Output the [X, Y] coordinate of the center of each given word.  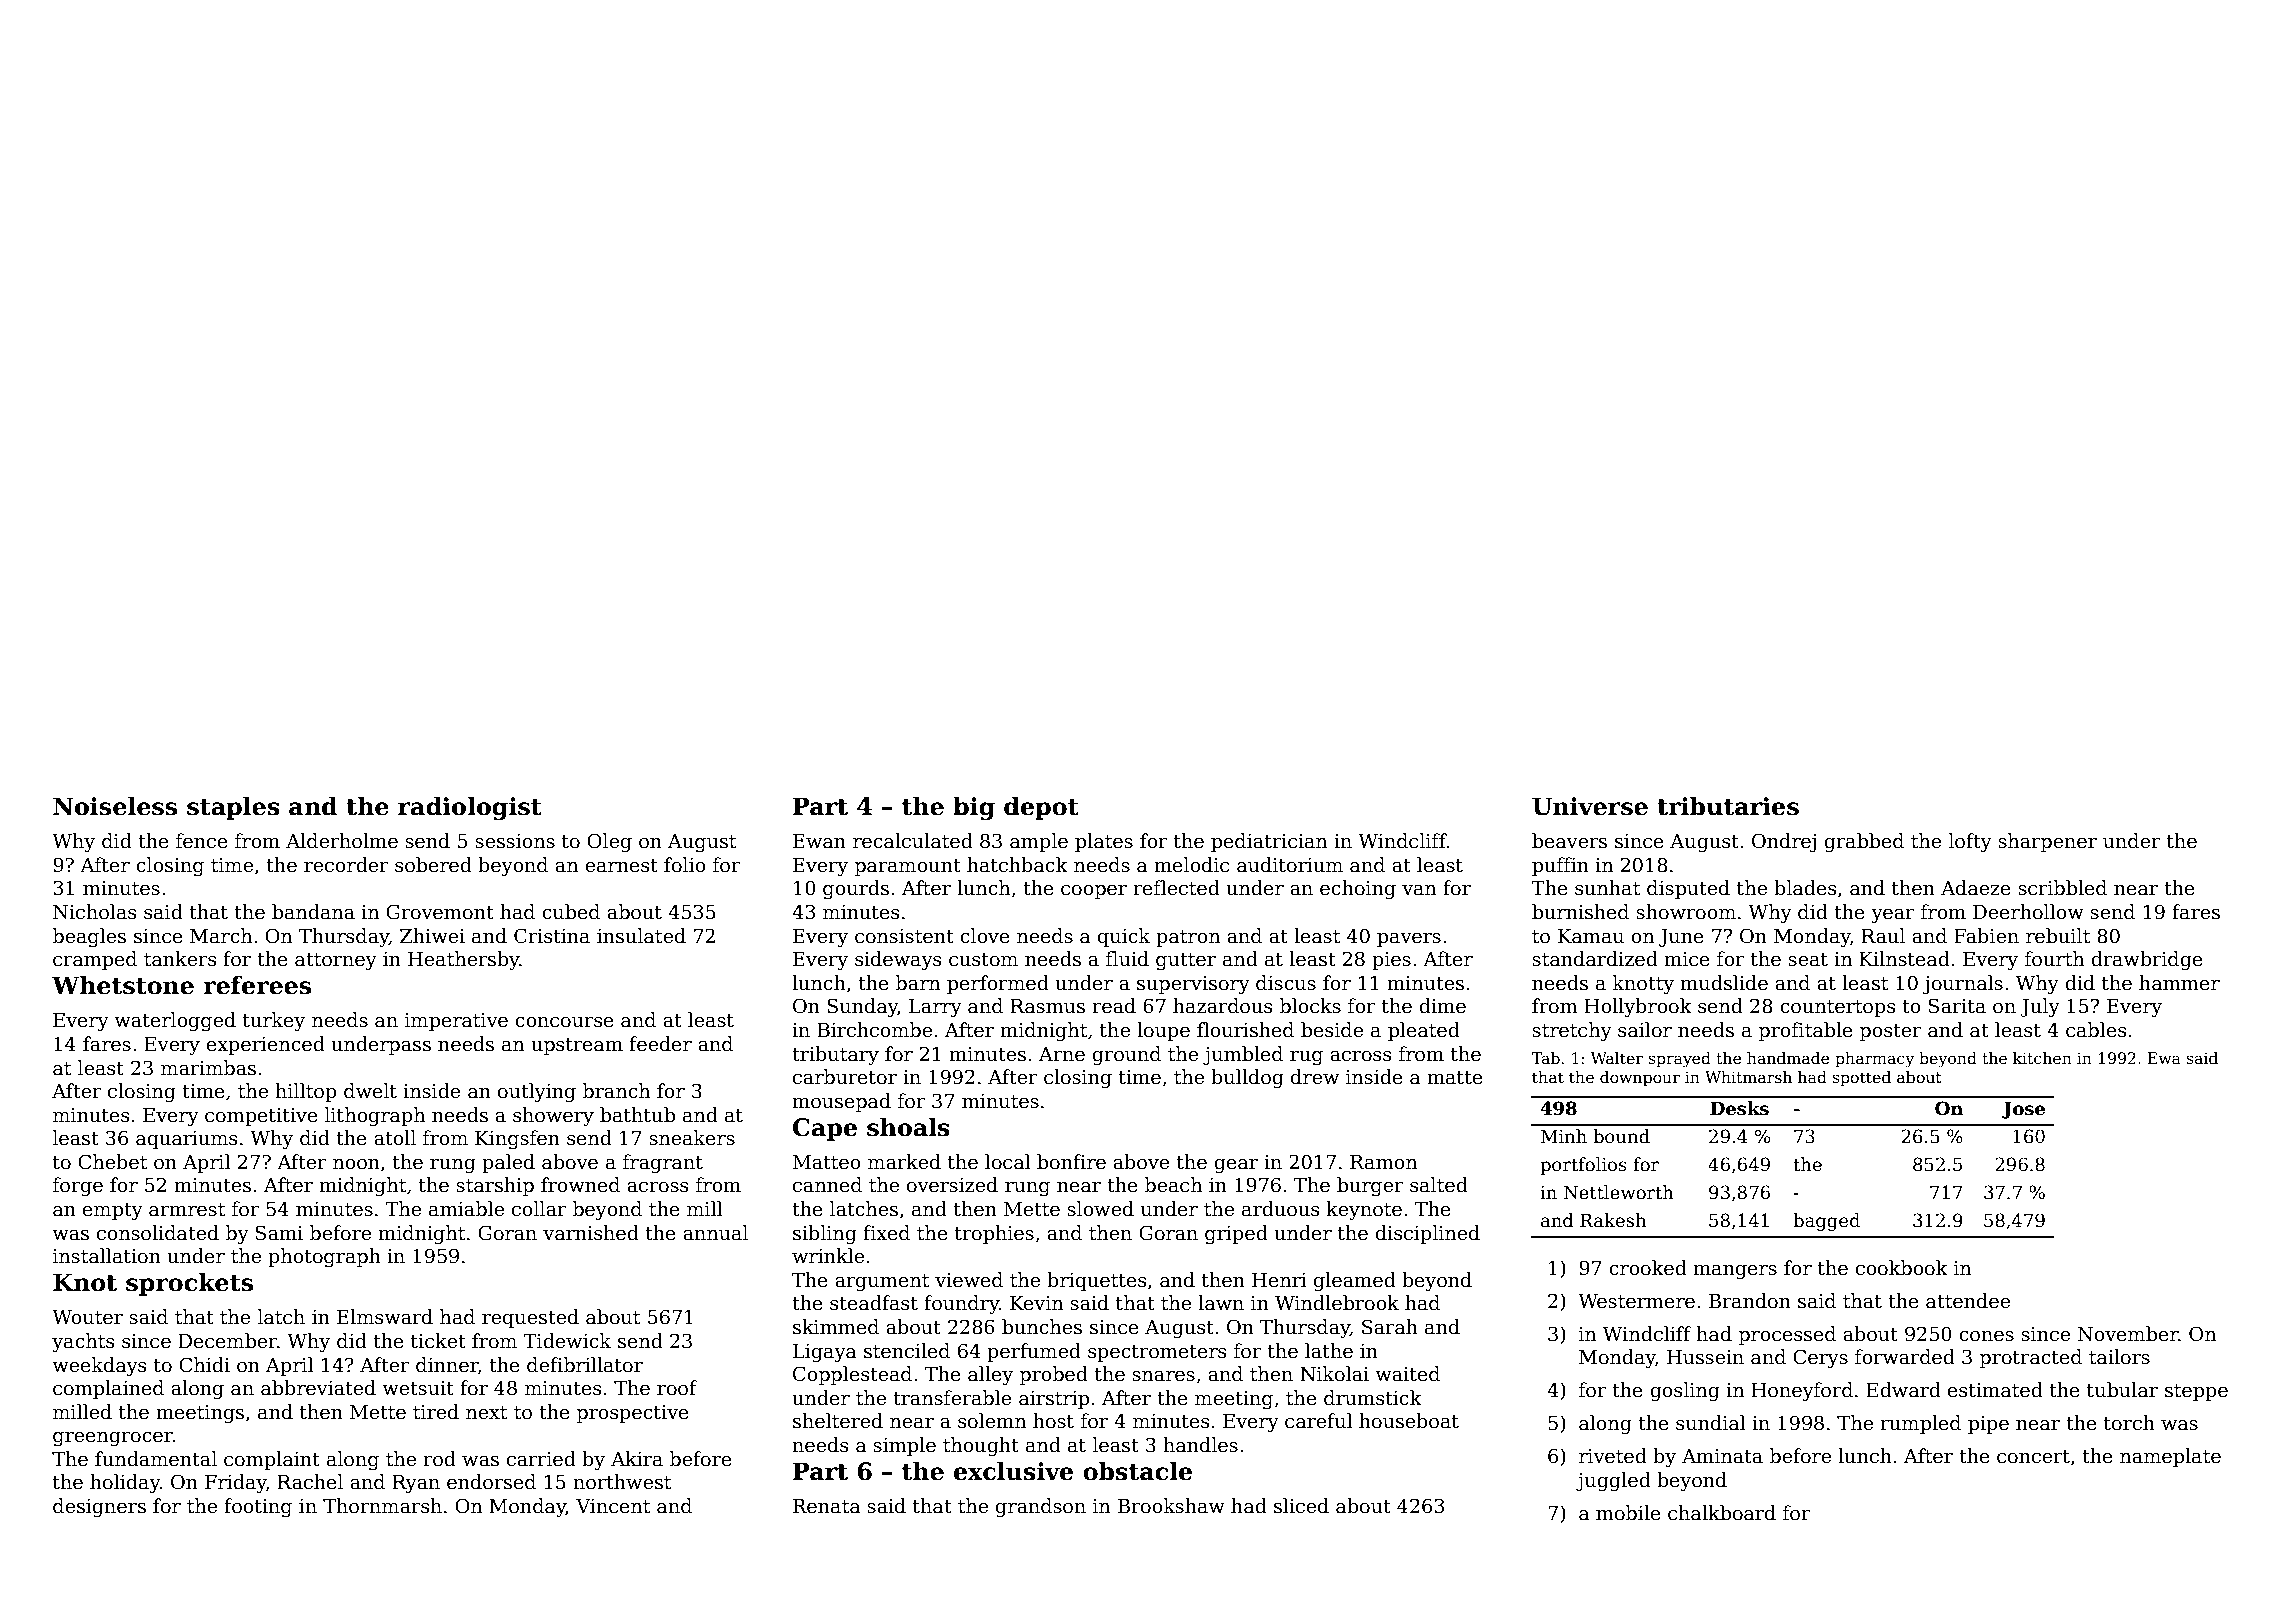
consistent [904, 936]
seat [1808, 960]
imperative [456, 1022]
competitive [261, 1117]
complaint [272, 1460]
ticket [438, 1341]
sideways [898, 960]
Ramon [1383, 1162]
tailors [2119, 1357]
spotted [1862, 1078]
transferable [952, 1398]
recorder [346, 865]
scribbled [2062, 888]
